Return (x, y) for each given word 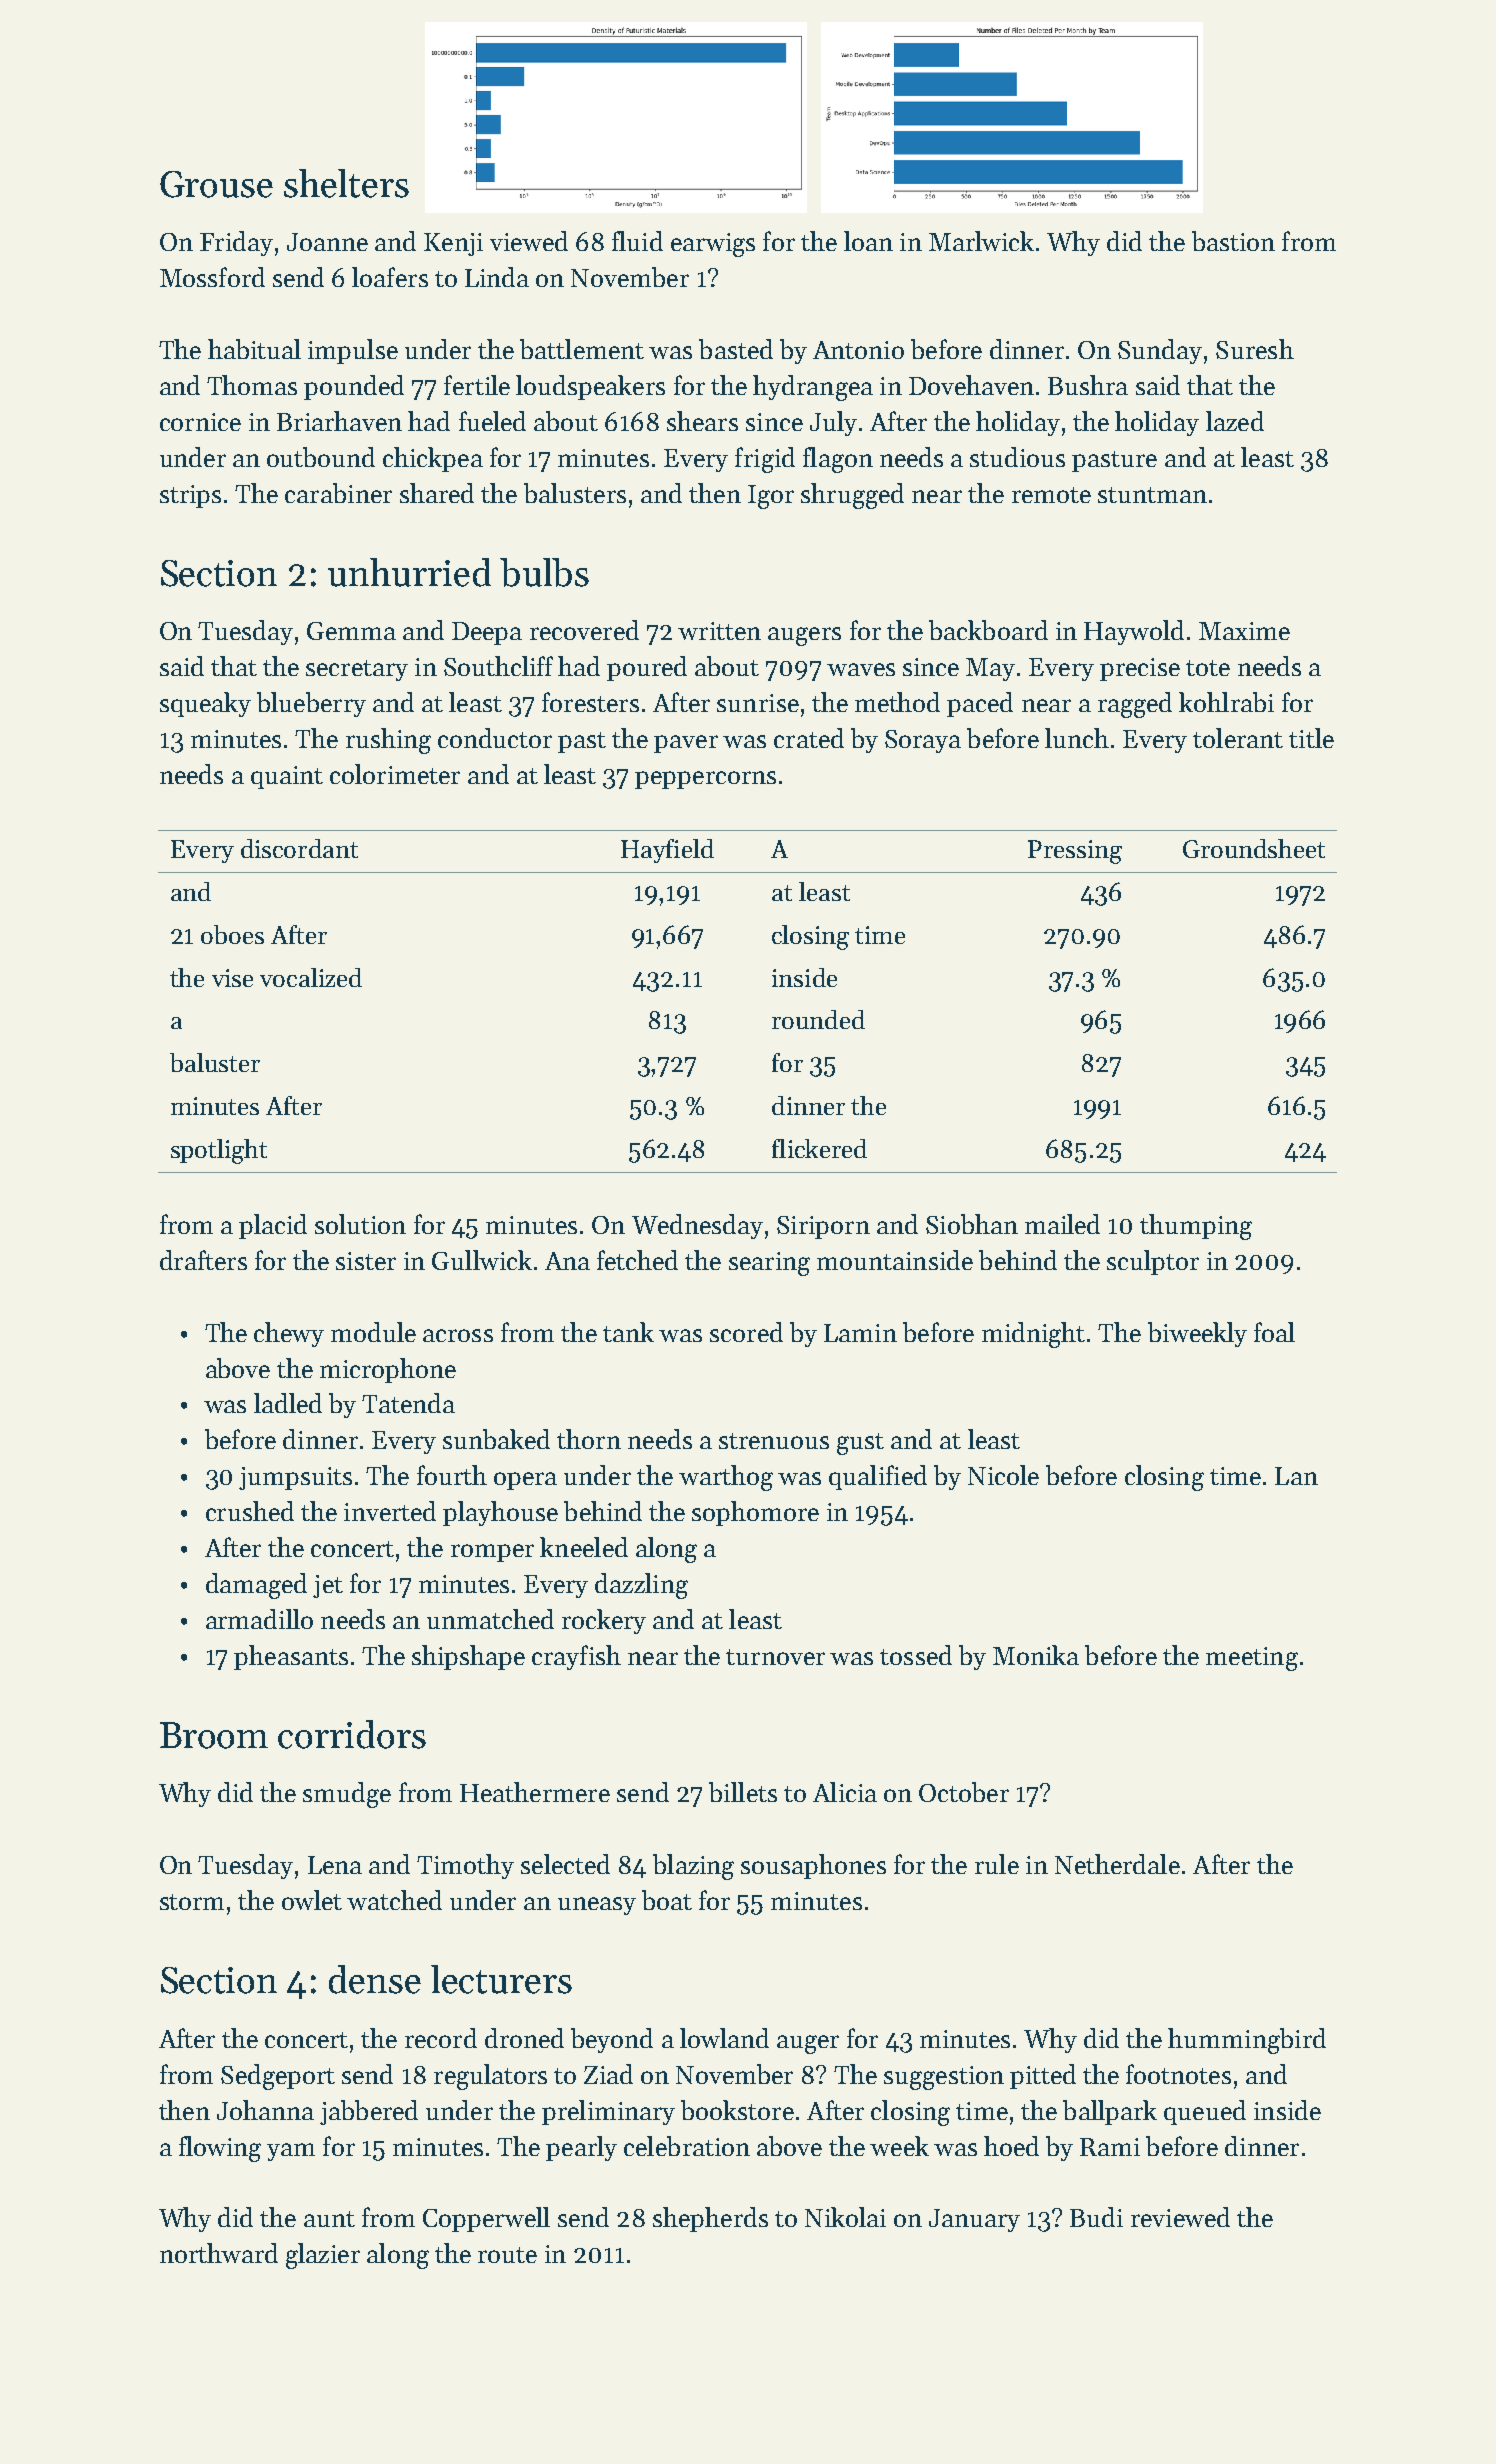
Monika (1036, 1655)
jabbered (369, 2112)
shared (437, 493)
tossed (916, 1655)
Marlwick (981, 241)
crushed (250, 1511)
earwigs (713, 245)
